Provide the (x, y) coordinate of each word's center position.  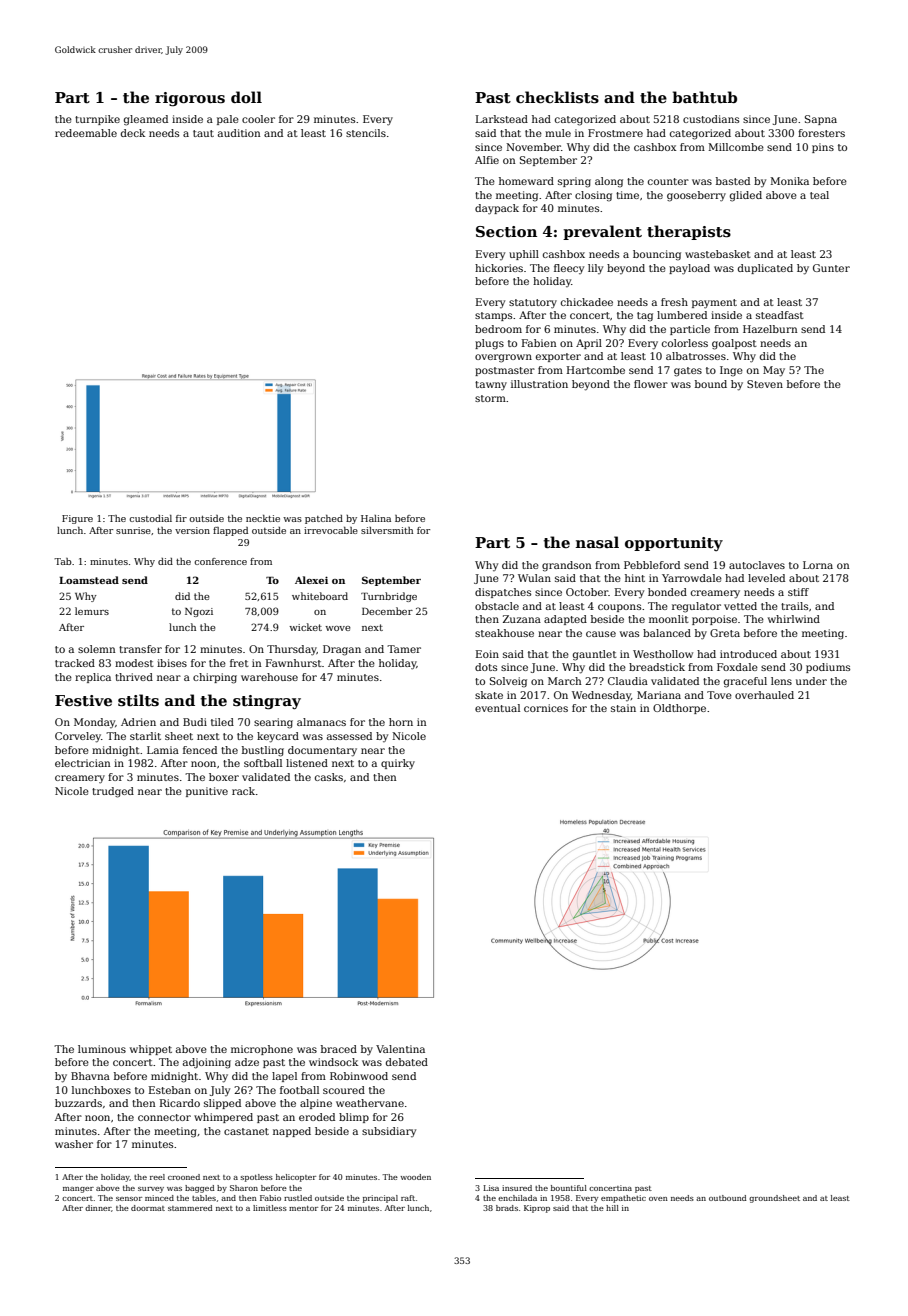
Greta (725, 633)
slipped (222, 1104)
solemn (96, 649)
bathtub (704, 97)
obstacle (497, 606)
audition (239, 133)
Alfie (487, 160)
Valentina (400, 1049)
